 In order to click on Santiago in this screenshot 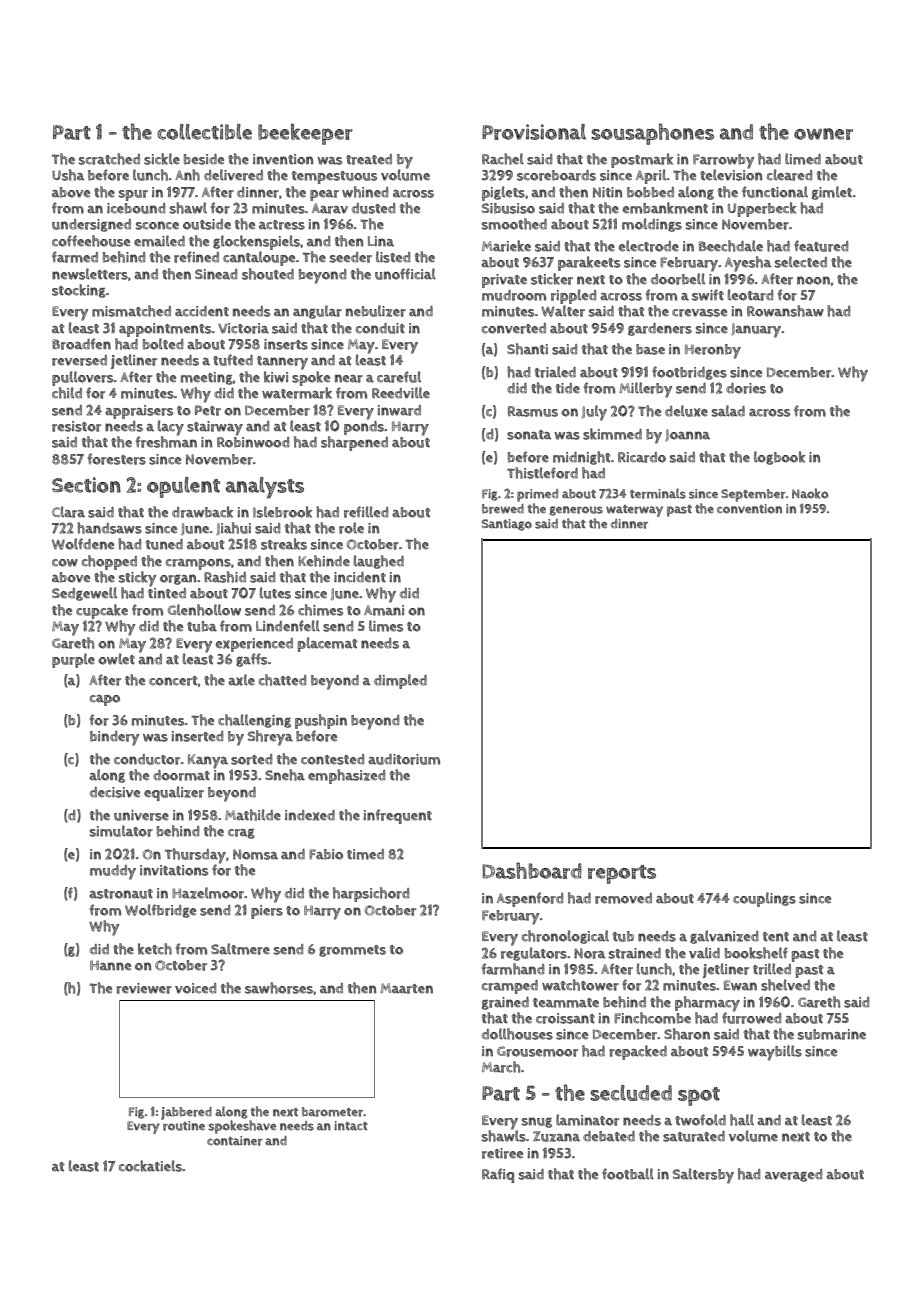, I will do `click(507, 525)`.
